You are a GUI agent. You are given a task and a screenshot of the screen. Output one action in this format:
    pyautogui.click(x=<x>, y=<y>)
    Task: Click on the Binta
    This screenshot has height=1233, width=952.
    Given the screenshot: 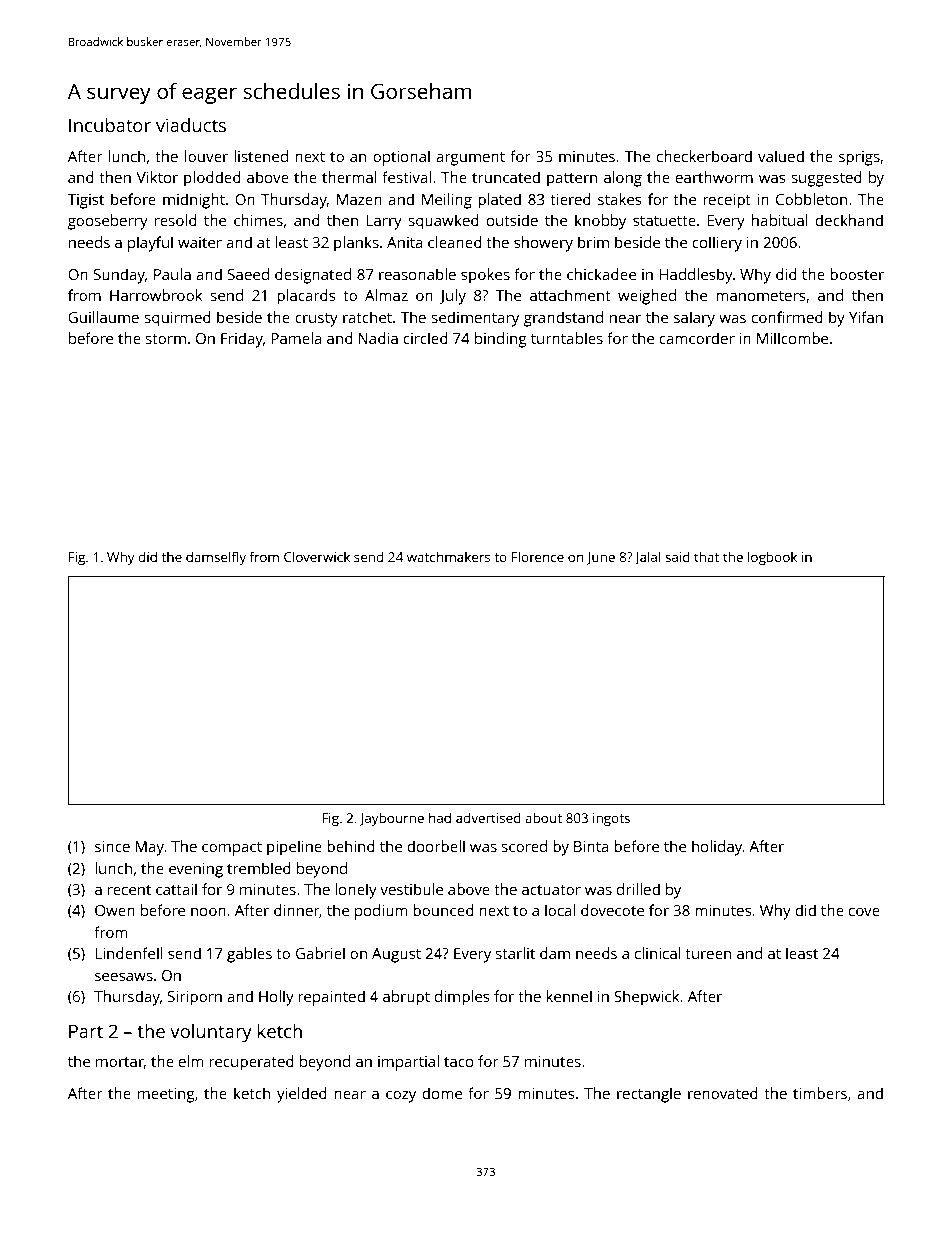 What is the action you would take?
    pyautogui.click(x=591, y=846)
